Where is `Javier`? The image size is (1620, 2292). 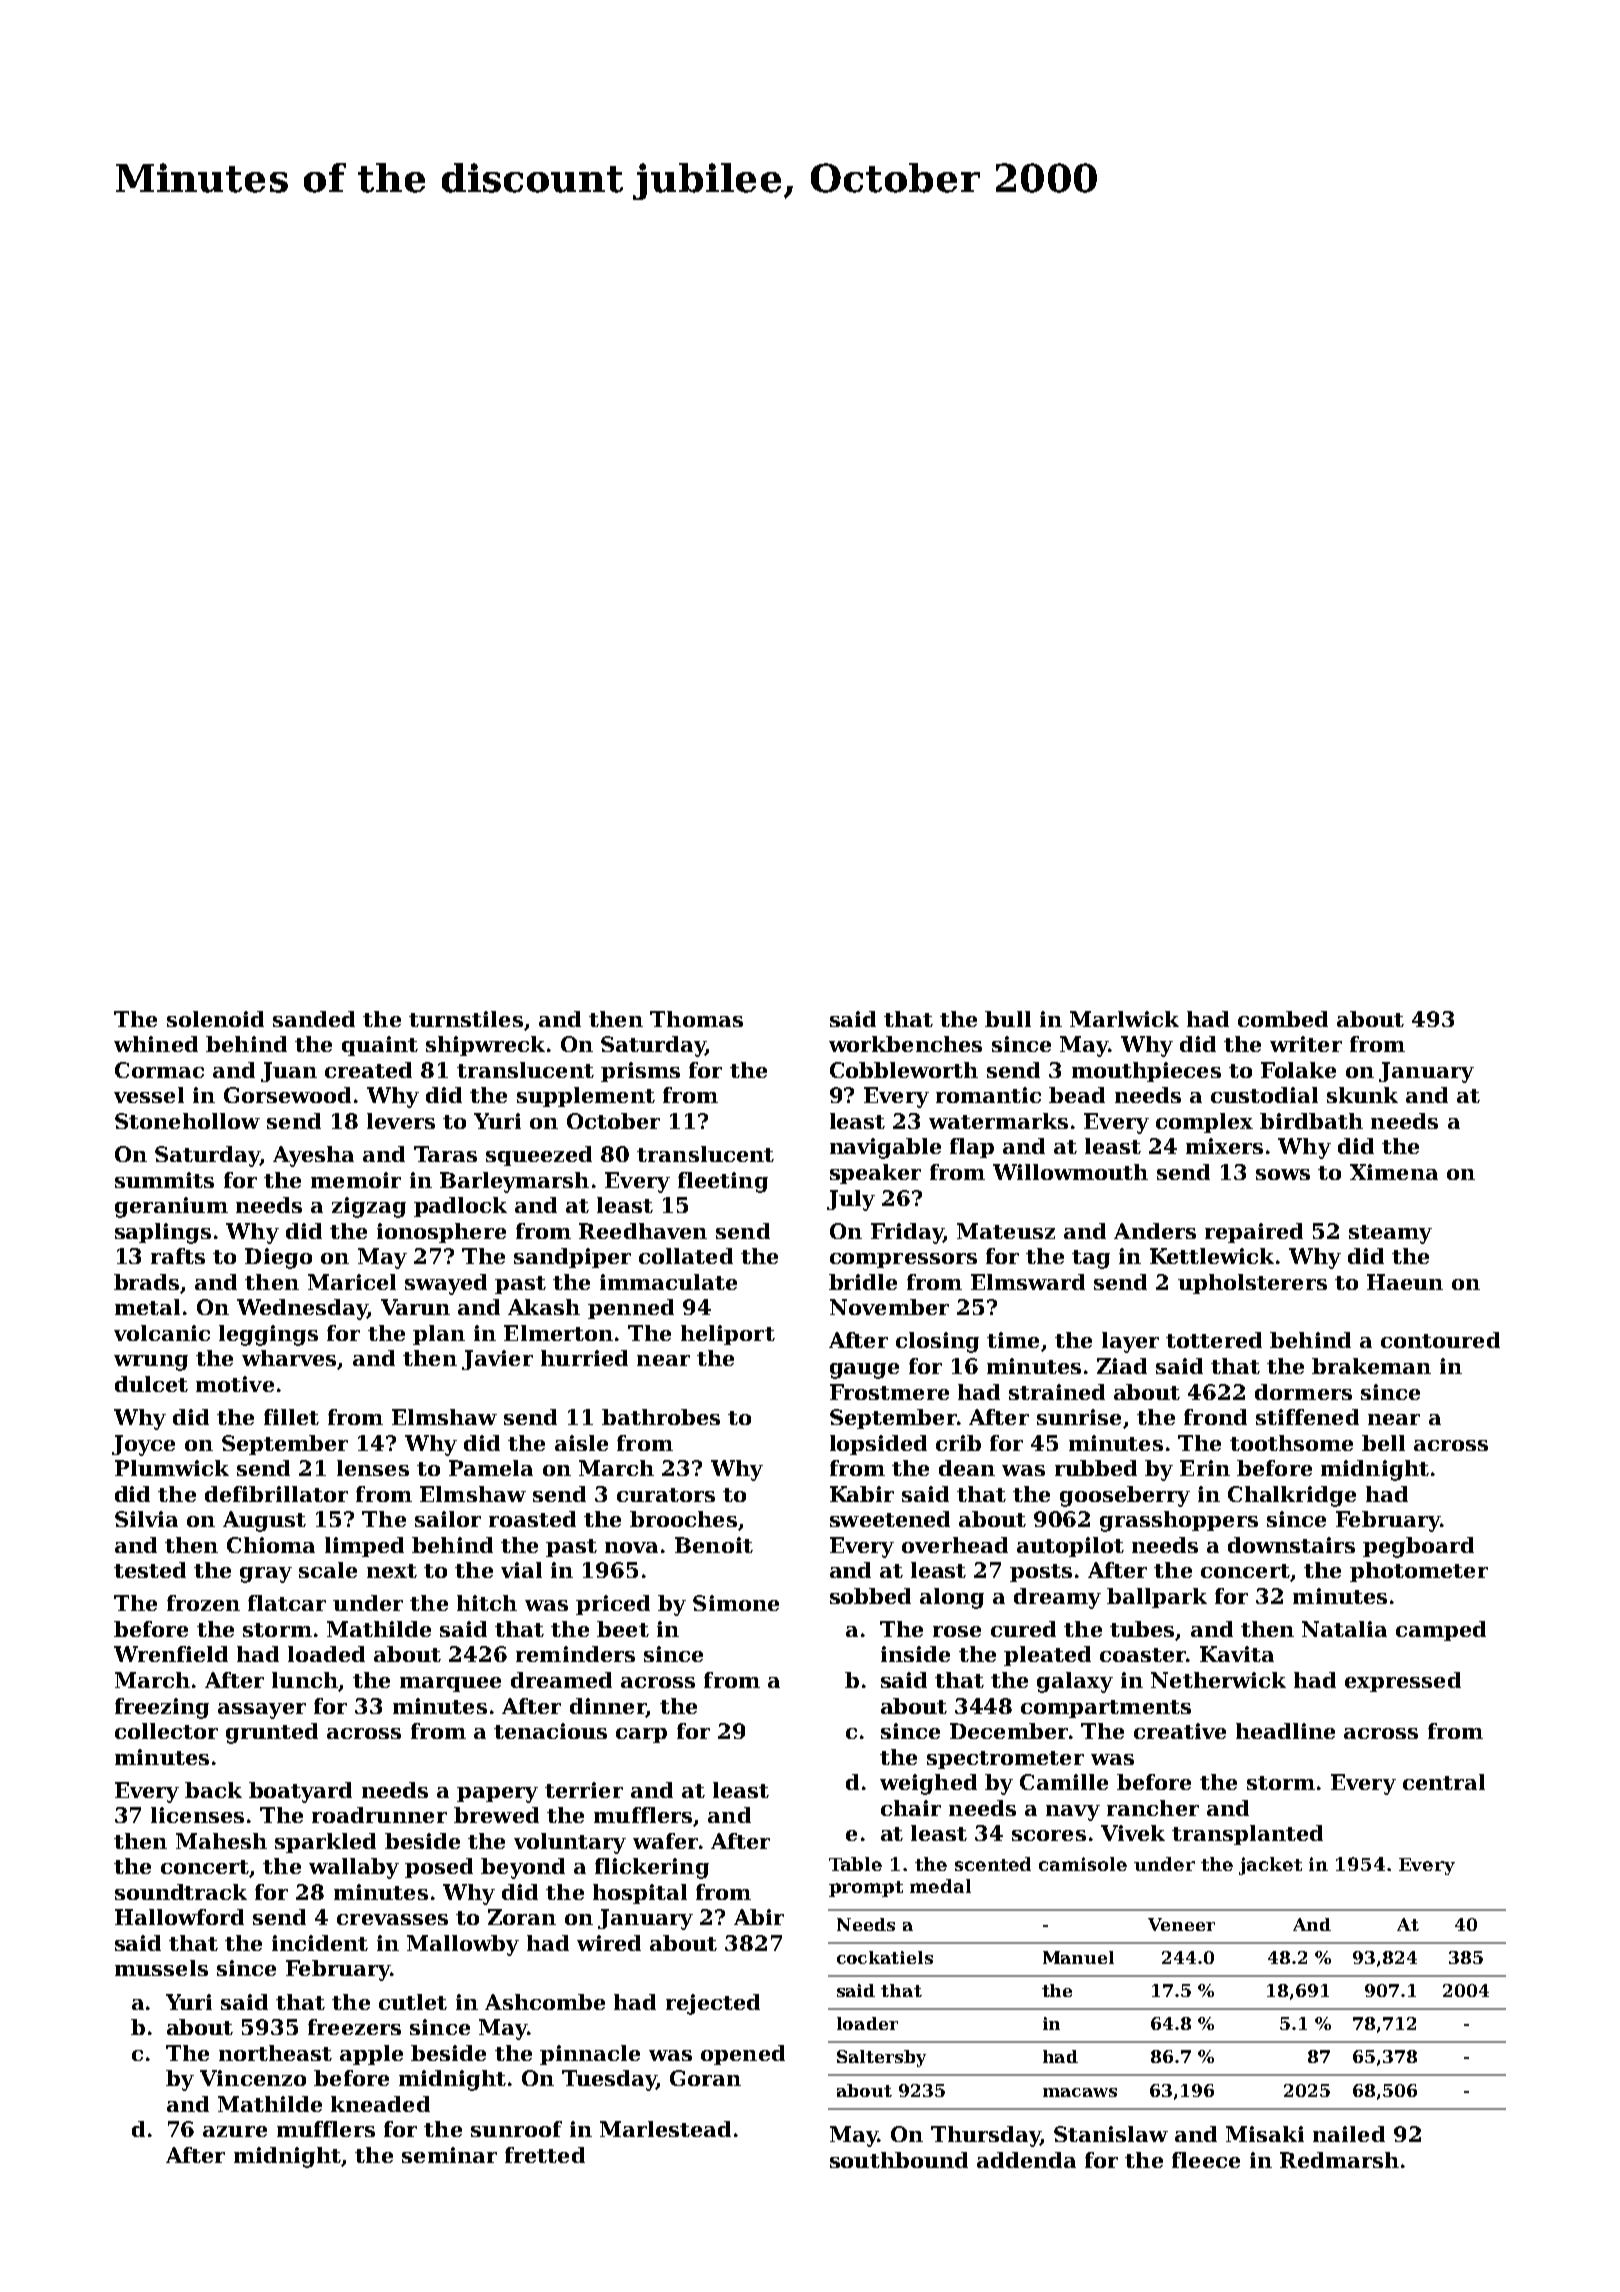
Javier is located at coordinates (497, 1360).
